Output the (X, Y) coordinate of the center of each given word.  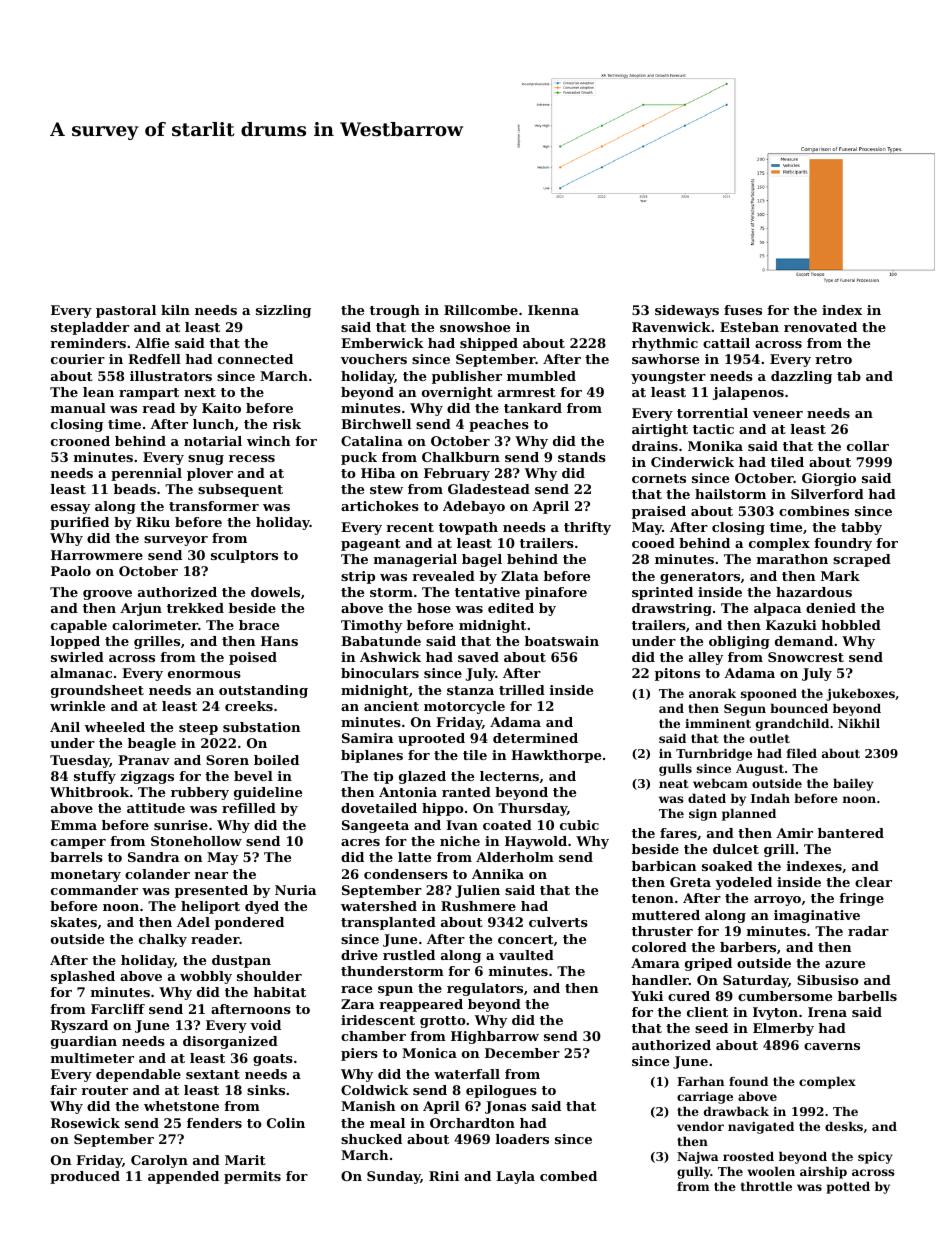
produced (85, 1177)
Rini (444, 1176)
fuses (743, 310)
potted (848, 1187)
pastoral (126, 311)
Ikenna (553, 310)
